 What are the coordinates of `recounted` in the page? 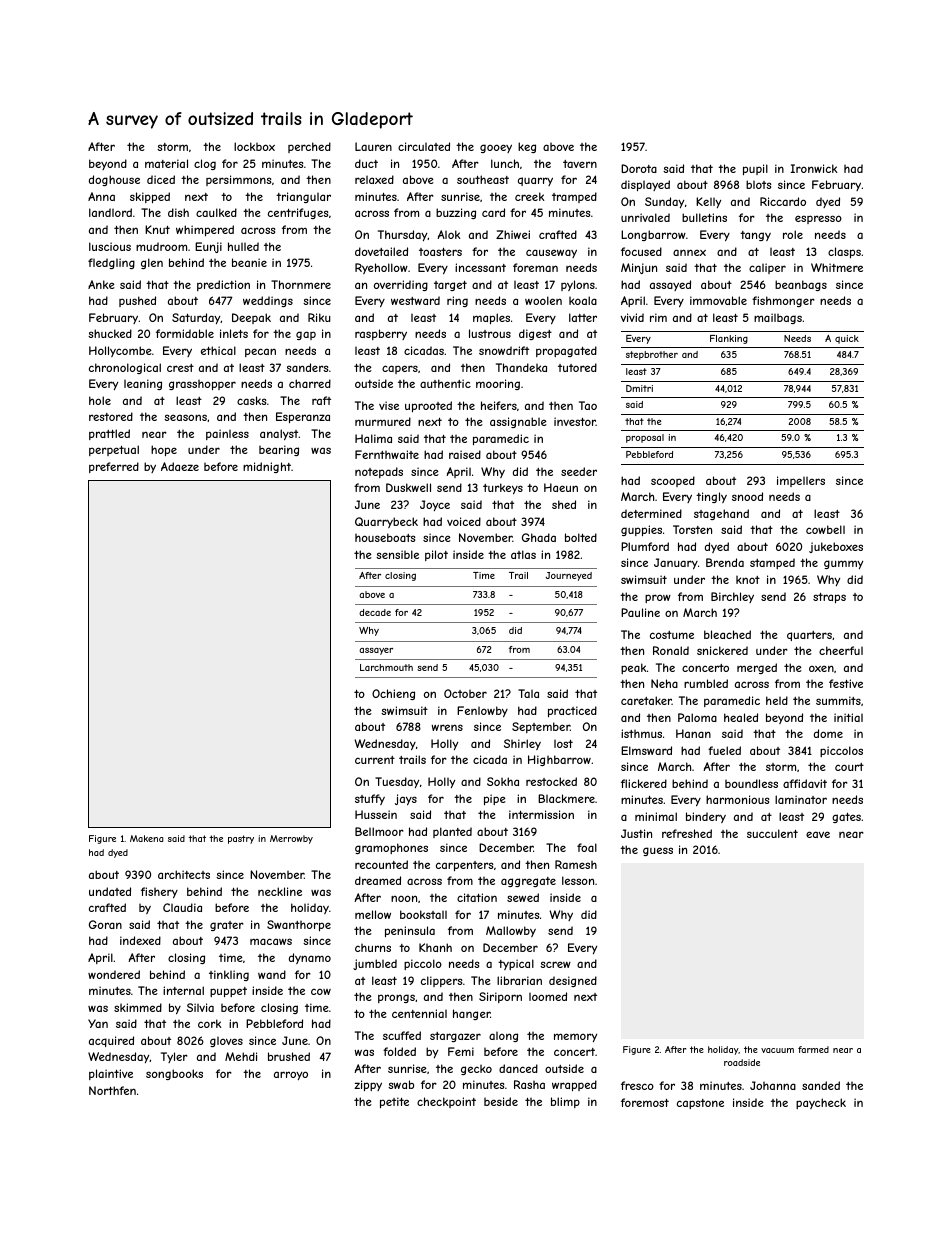 It's located at (381, 864).
